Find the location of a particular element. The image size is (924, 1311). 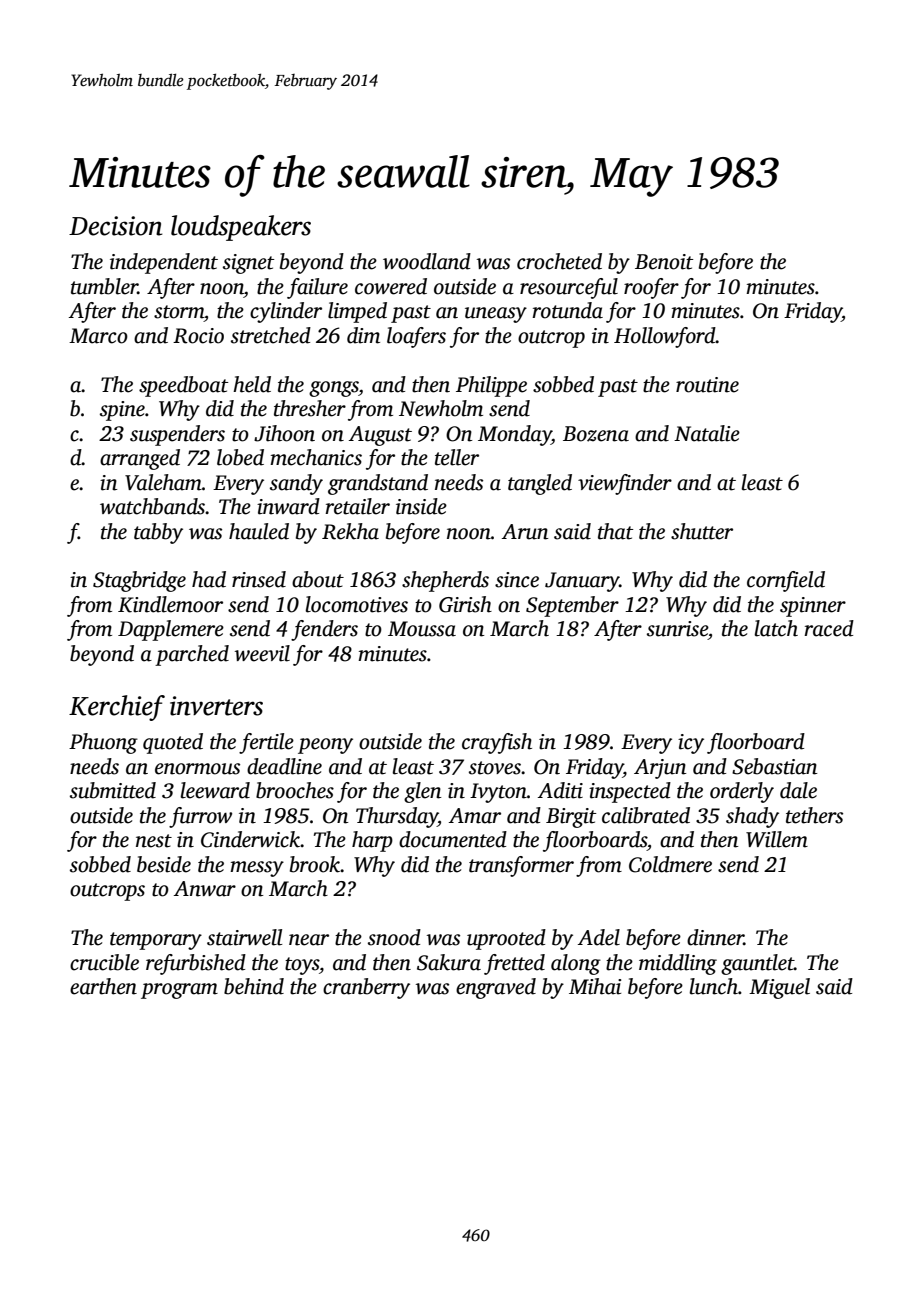

spinner is located at coordinates (813, 607).
